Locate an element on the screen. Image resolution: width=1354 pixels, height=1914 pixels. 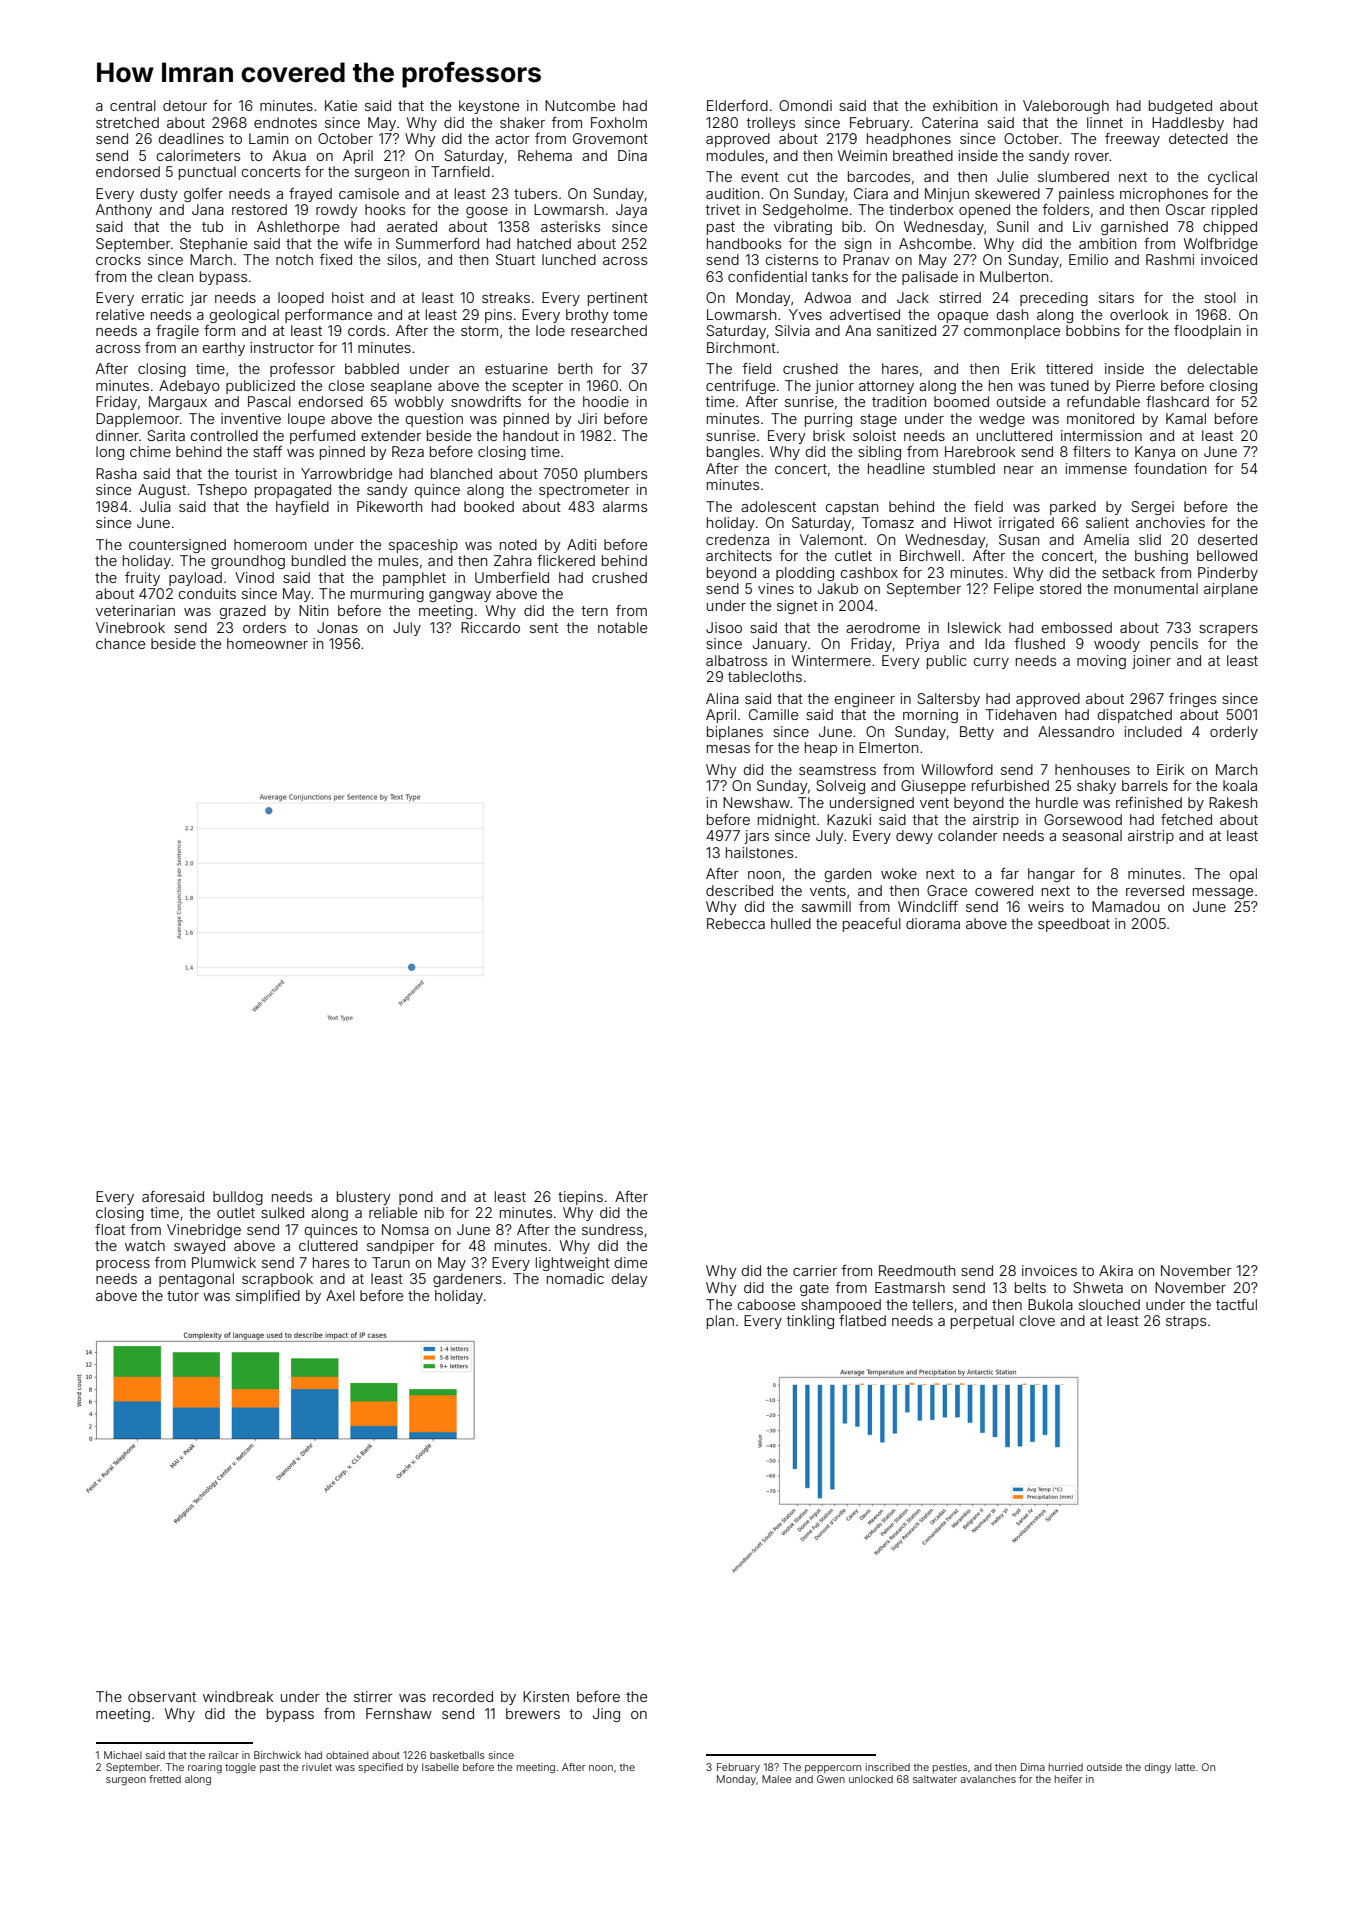
delay is located at coordinates (629, 1280).
